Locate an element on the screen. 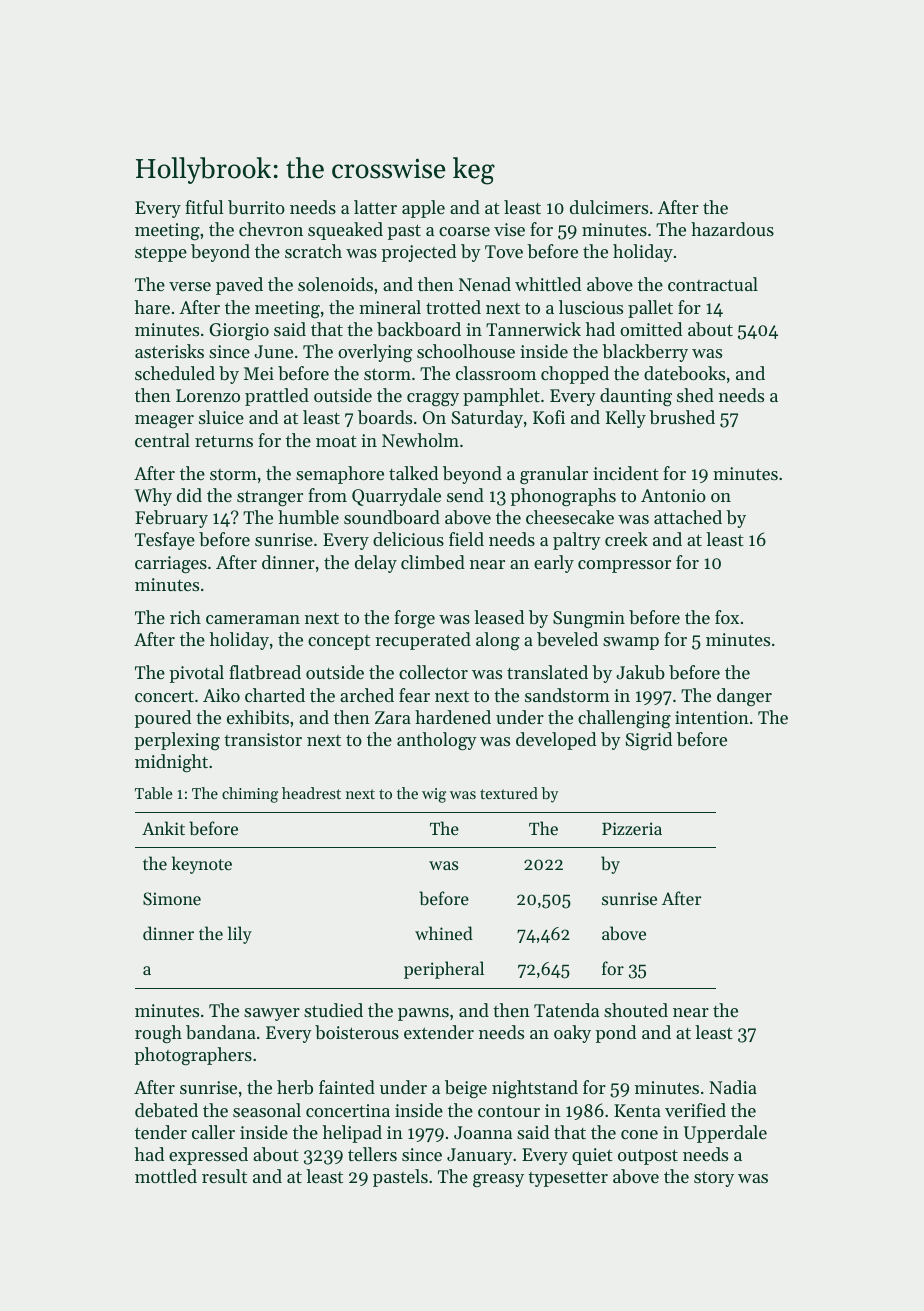 The image size is (924, 1311). contractual is located at coordinates (713, 284).
